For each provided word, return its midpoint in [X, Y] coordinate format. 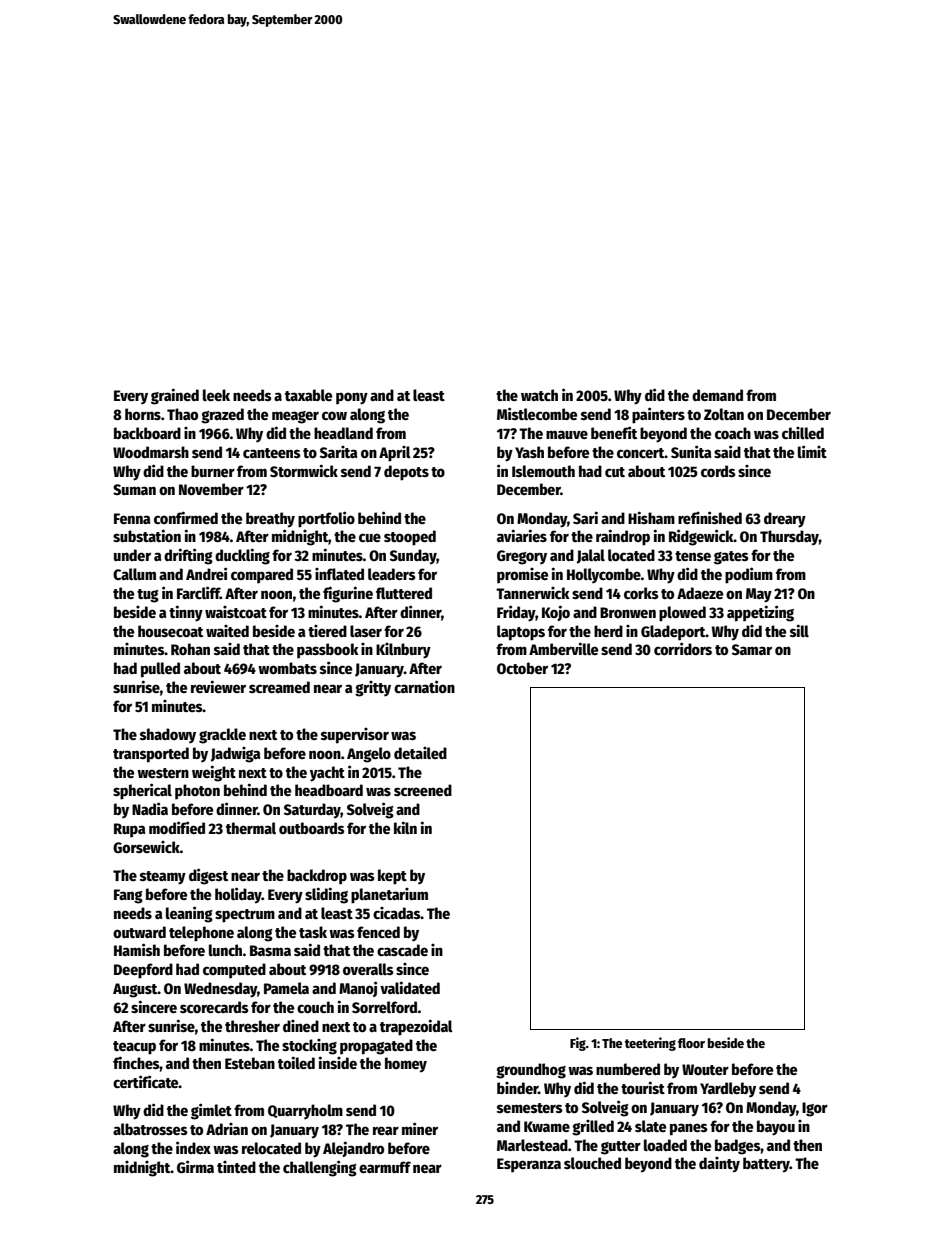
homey [406, 1065]
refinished [710, 517]
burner [213, 471]
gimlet [211, 1111]
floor [691, 1043]
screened [423, 790]
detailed [420, 753]
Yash [529, 452]
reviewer [218, 686]
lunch [225, 950]
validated [410, 987]
